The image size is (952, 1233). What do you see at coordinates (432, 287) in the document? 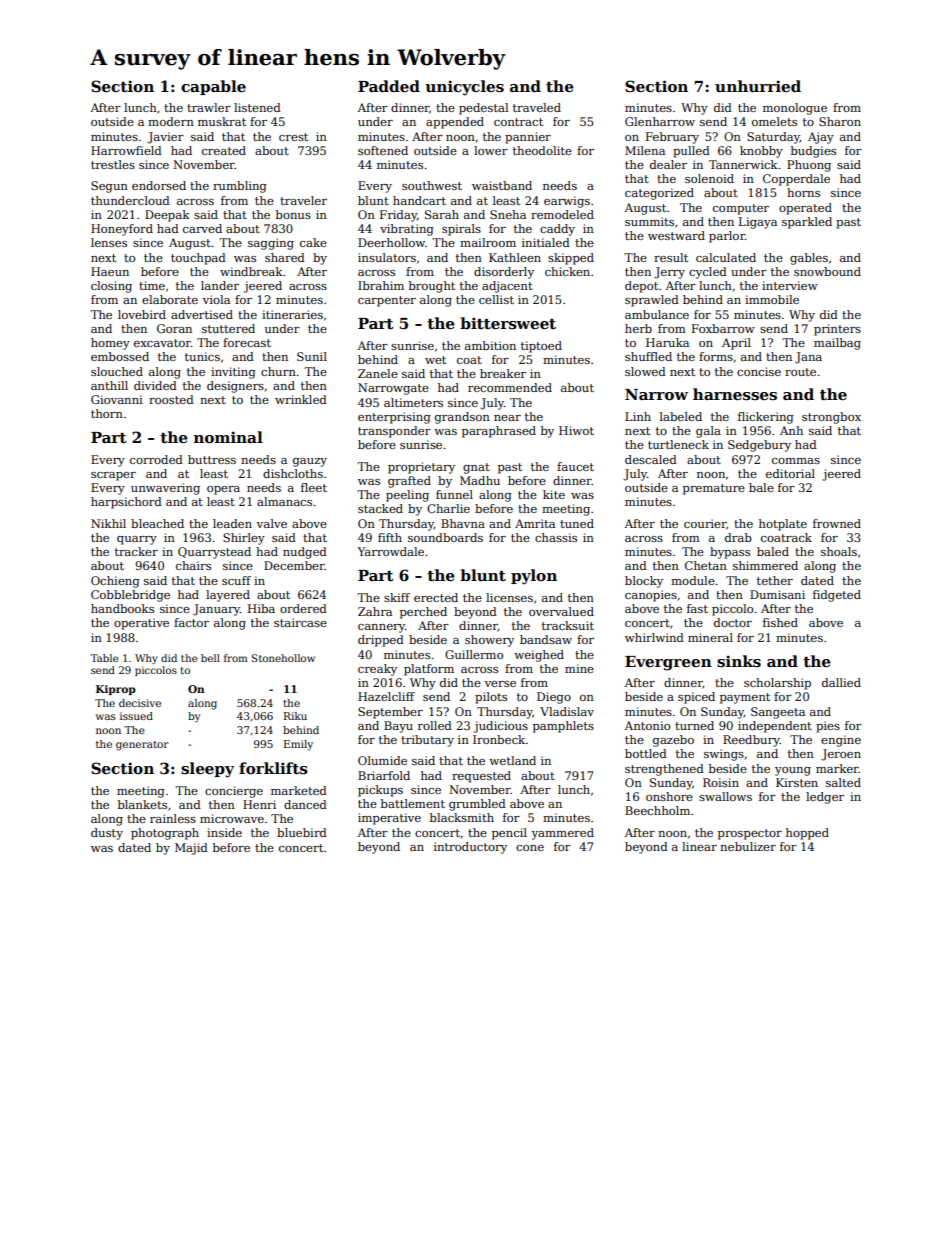
I see `brought` at bounding box center [432, 287].
